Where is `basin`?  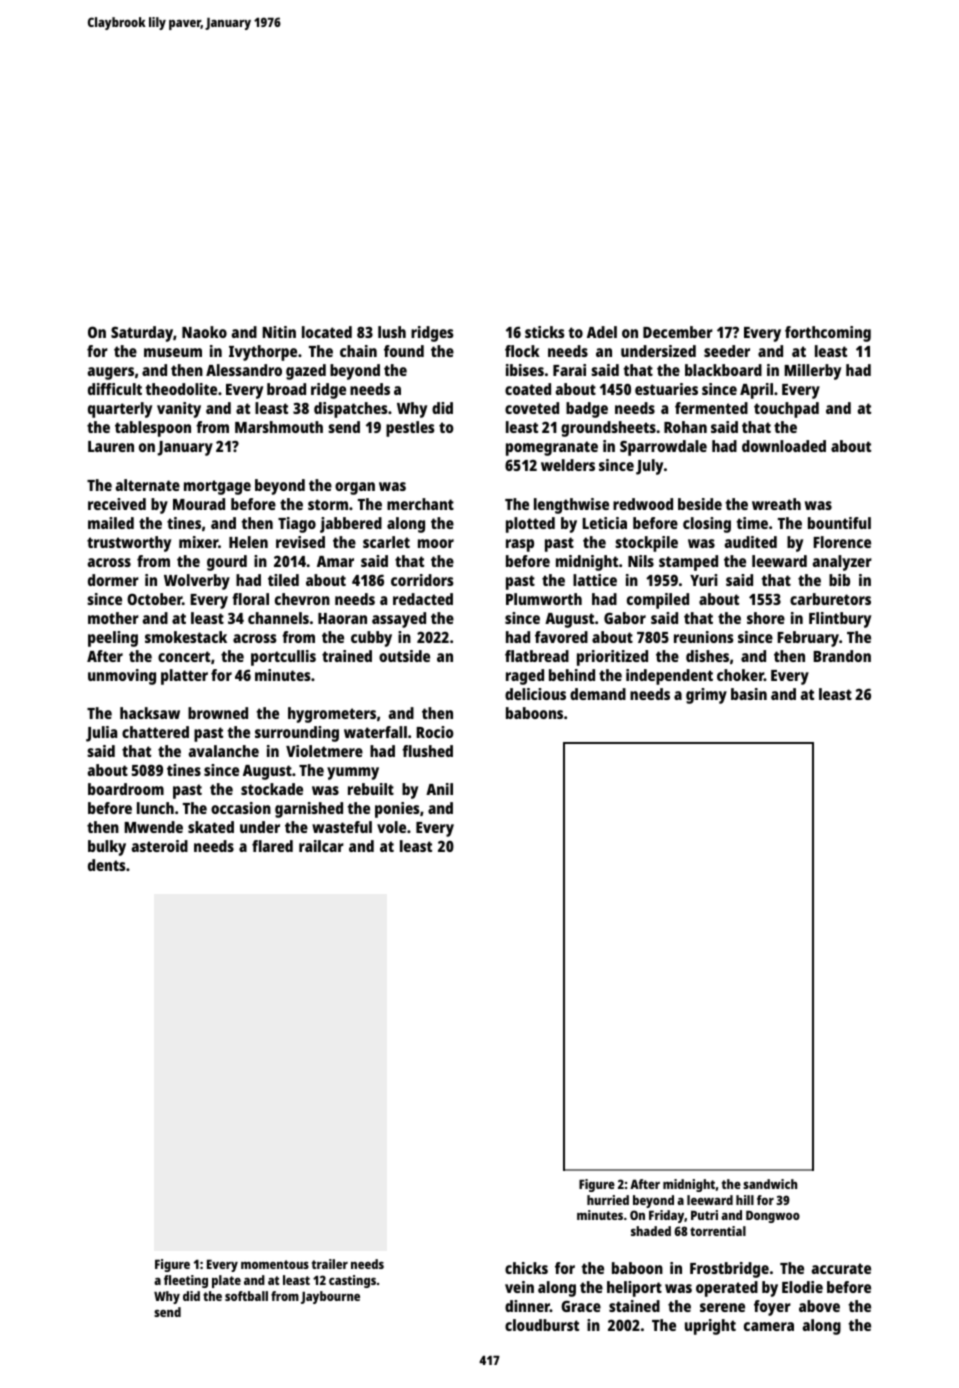
basin is located at coordinates (749, 694).
